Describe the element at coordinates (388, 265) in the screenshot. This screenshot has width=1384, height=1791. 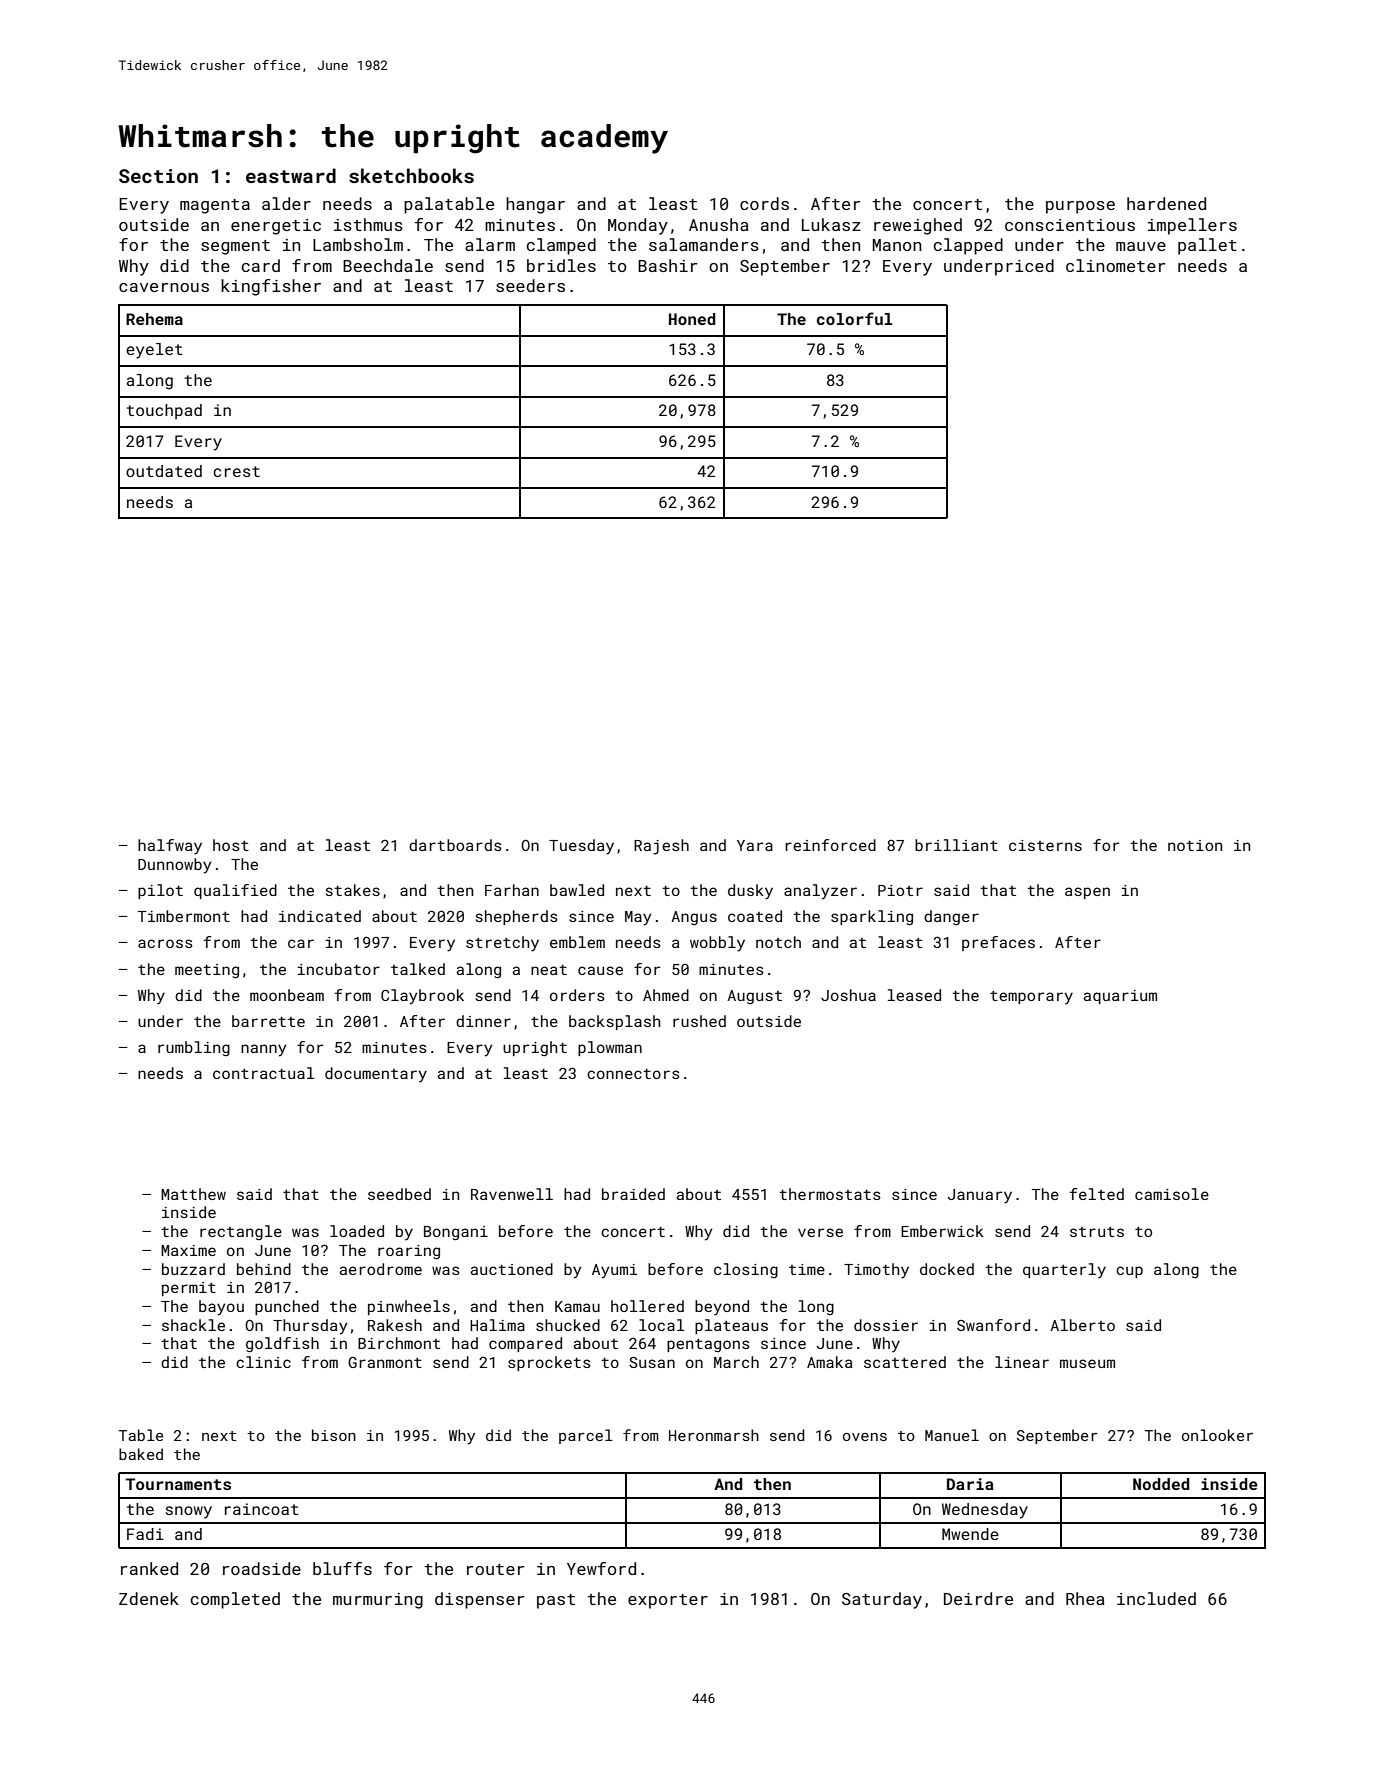
I see `Beechdale` at that location.
